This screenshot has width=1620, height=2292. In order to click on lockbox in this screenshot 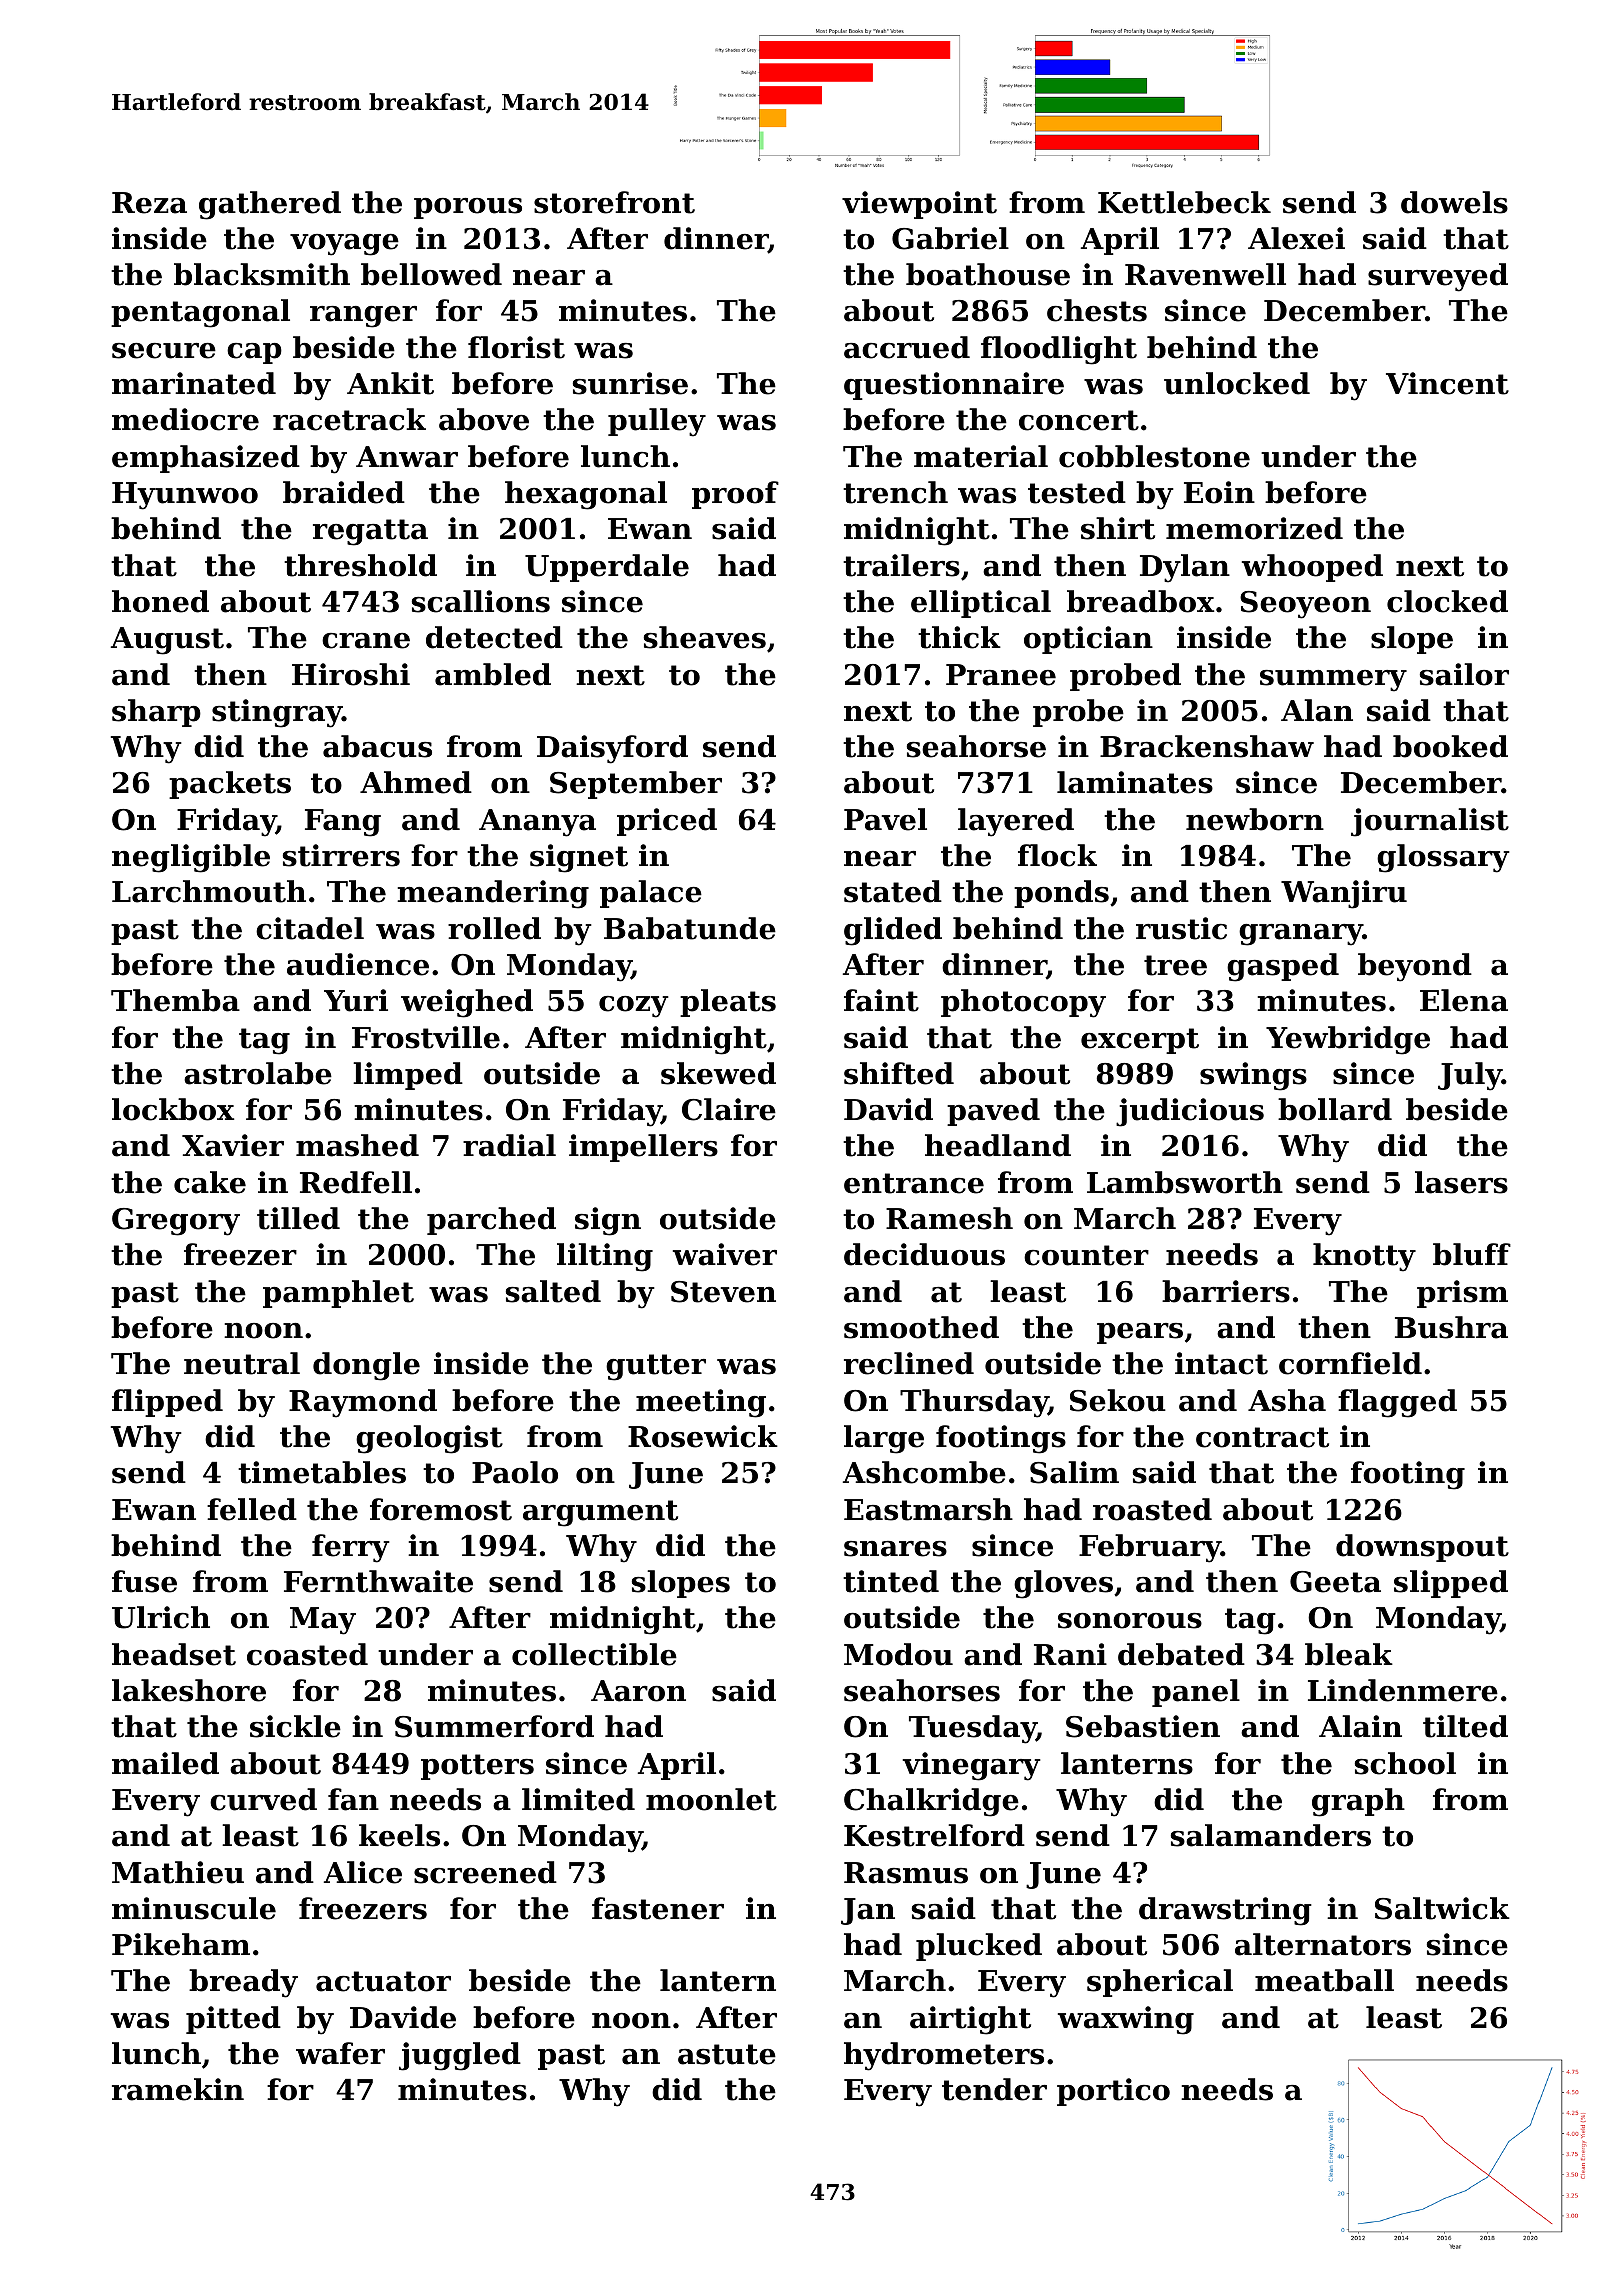, I will do `click(173, 1109)`.
